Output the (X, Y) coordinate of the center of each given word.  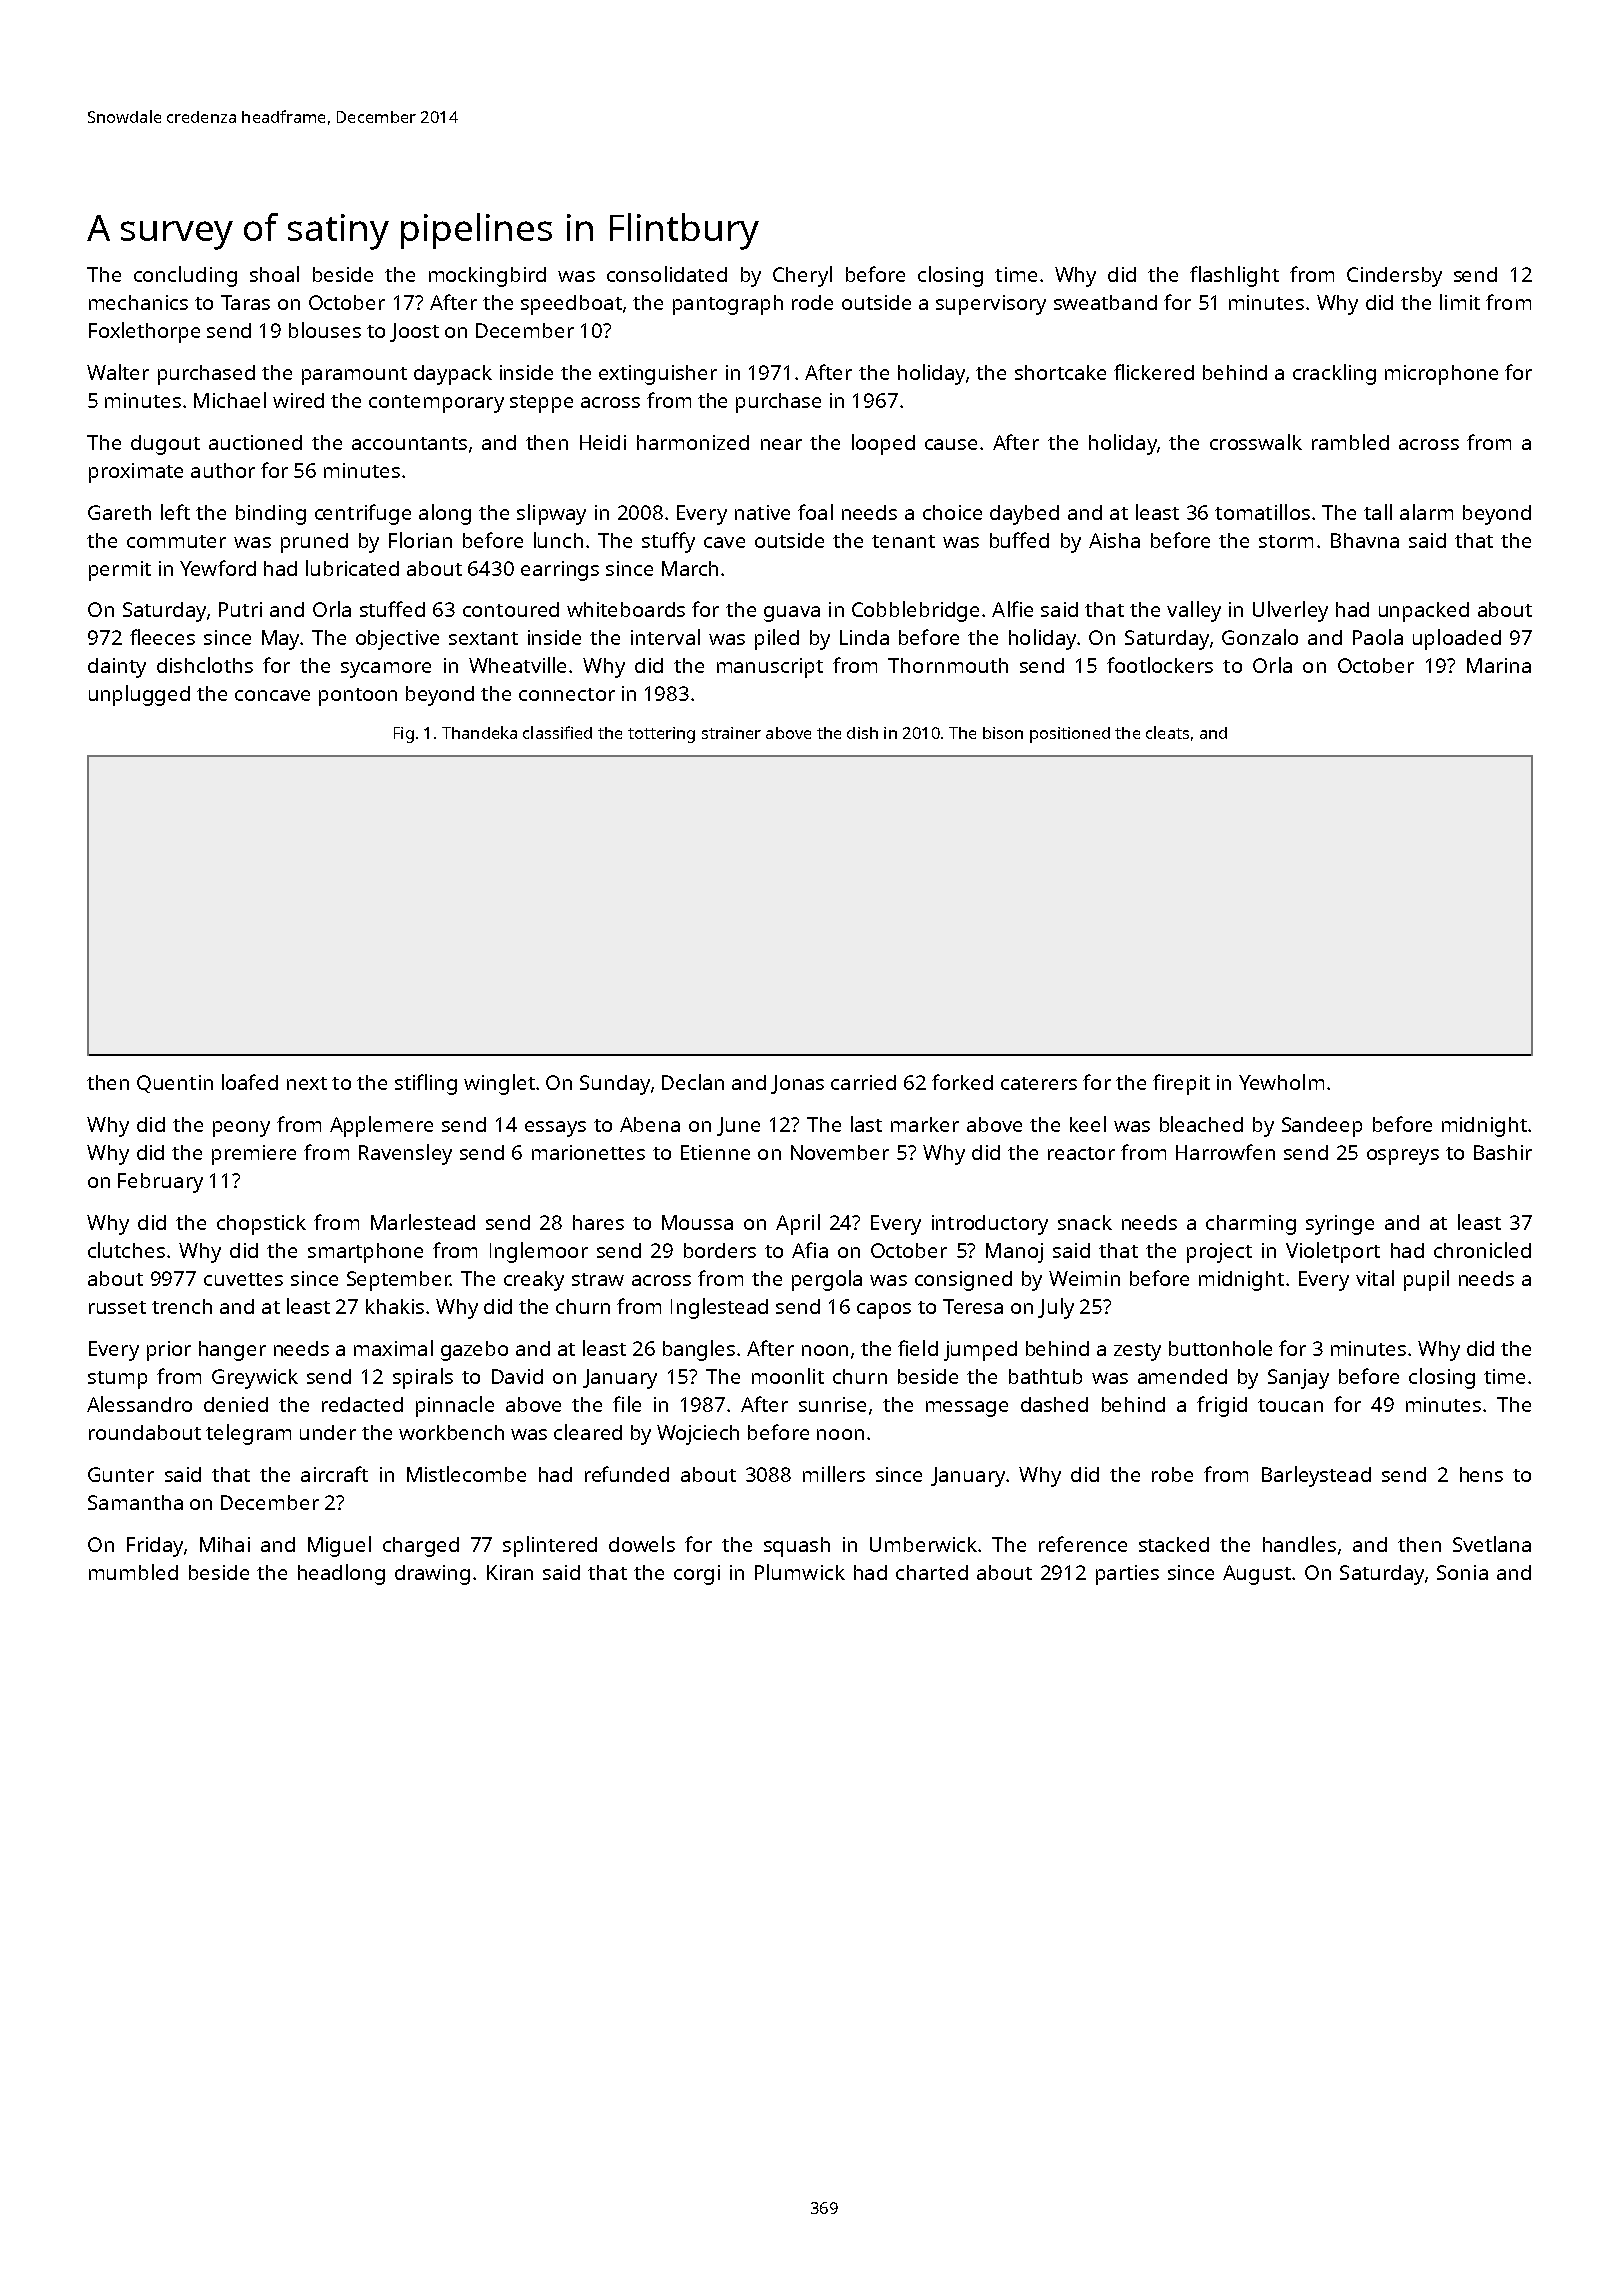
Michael (230, 400)
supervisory (991, 305)
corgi (697, 1575)
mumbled (133, 1572)
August (1257, 1575)
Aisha (1114, 540)
